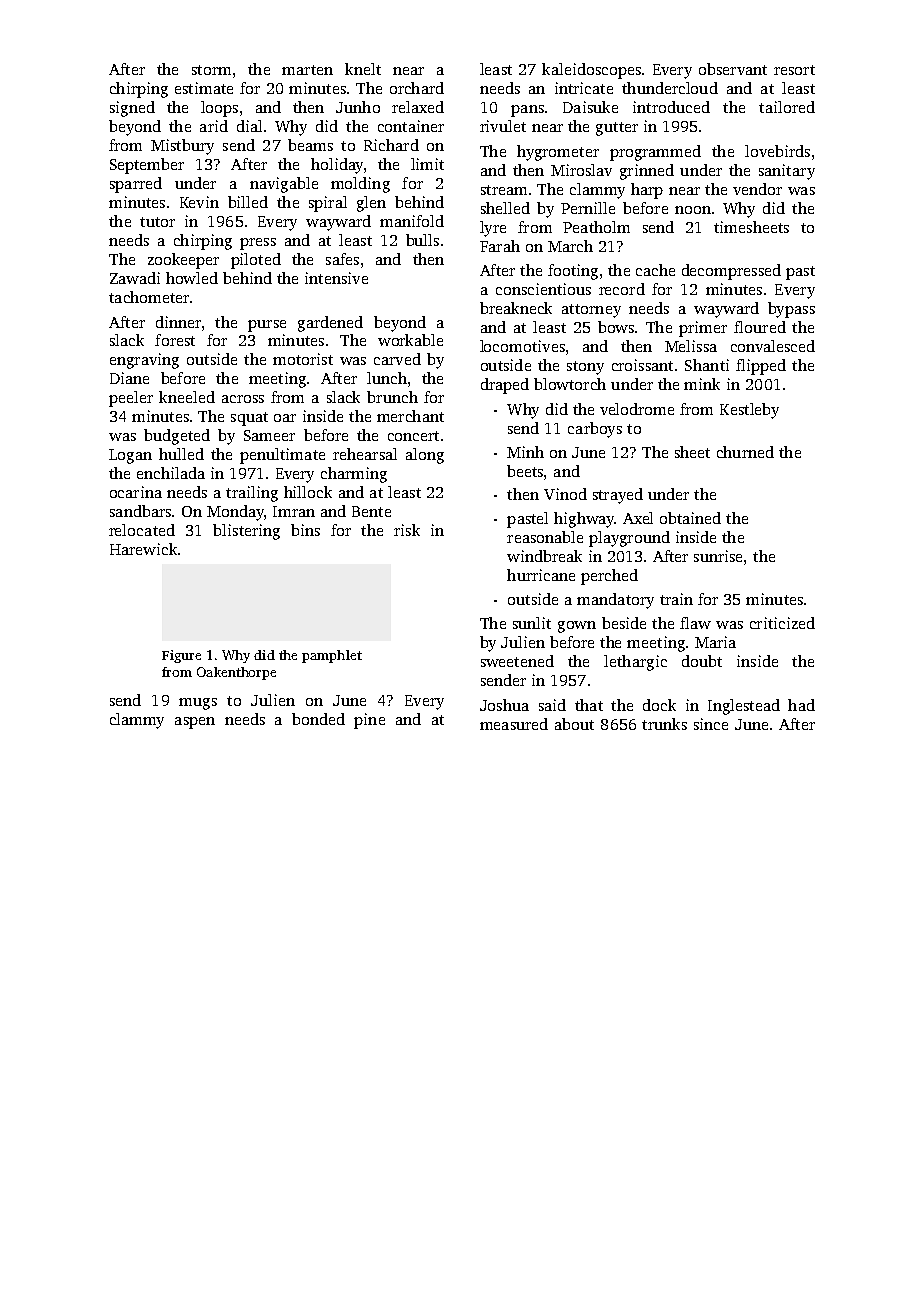 This screenshot has width=924, height=1314. I want to click on orchard, so click(417, 88).
